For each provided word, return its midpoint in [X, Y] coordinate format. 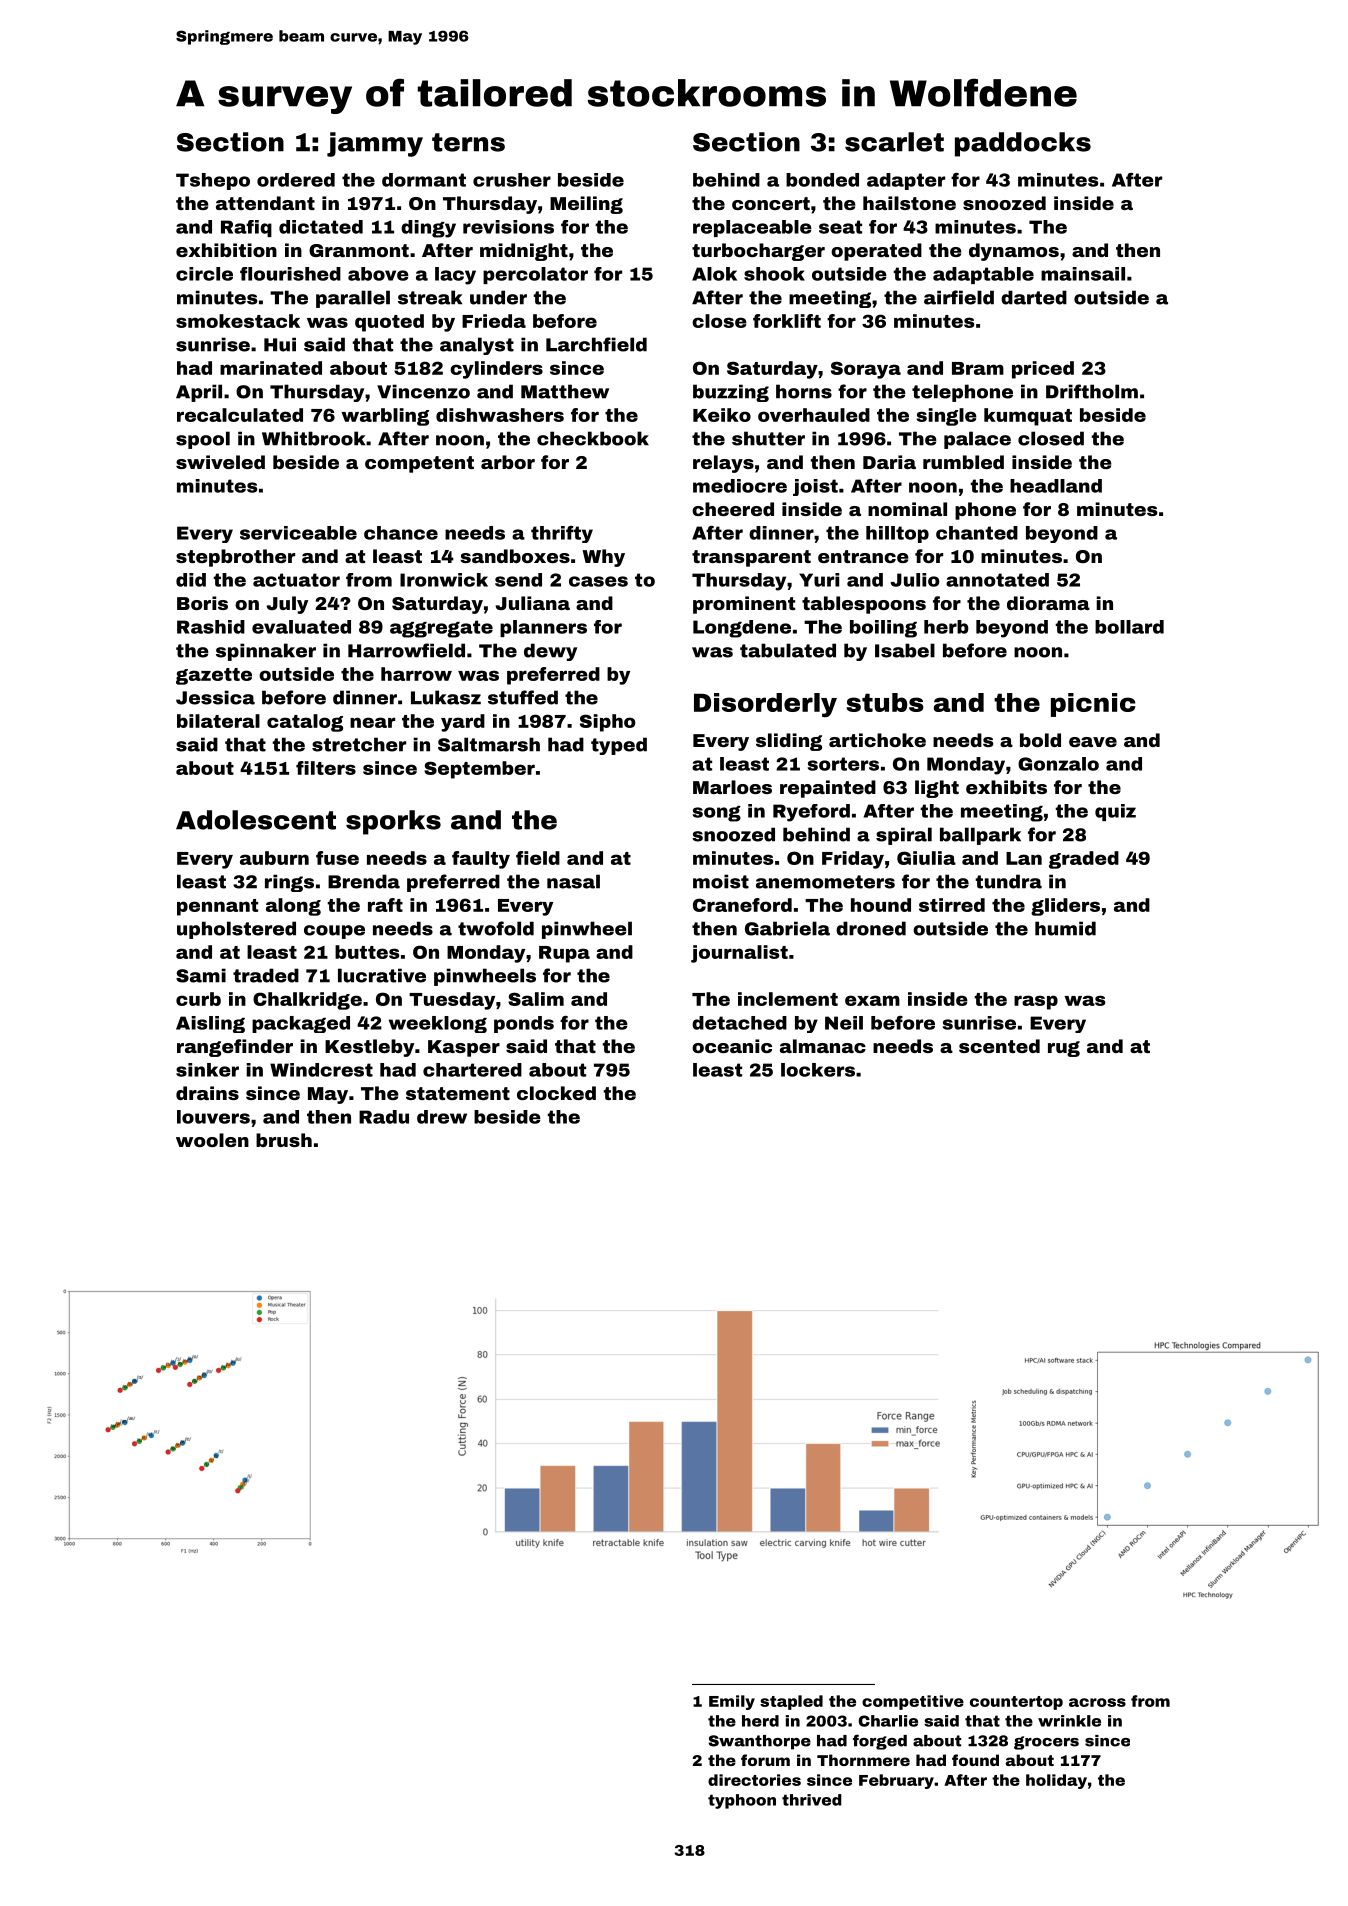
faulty [481, 860]
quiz [1115, 812]
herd [760, 1721]
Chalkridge [307, 1001]
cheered [733, 509]
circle [204, 274]
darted [1034, 297]
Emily [732, 1702]
